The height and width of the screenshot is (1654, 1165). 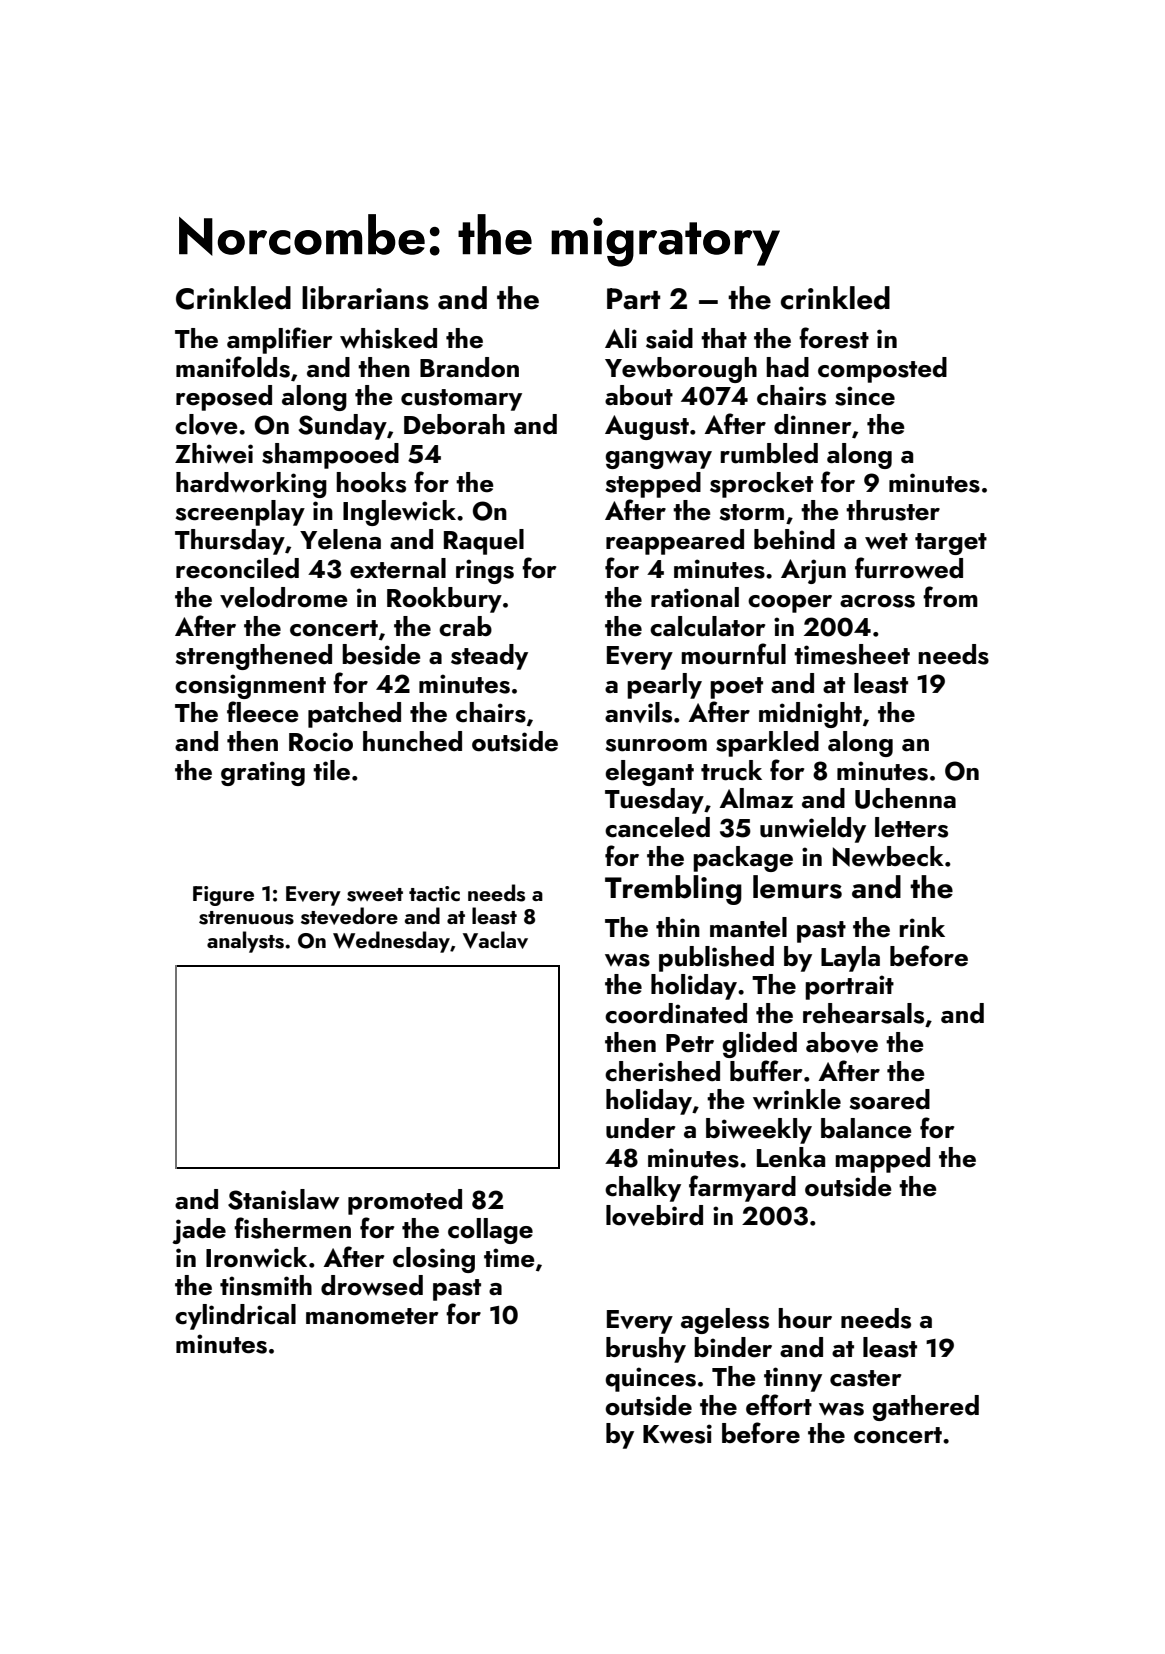 I want to click on tactic, so click(x=434, y=893).
